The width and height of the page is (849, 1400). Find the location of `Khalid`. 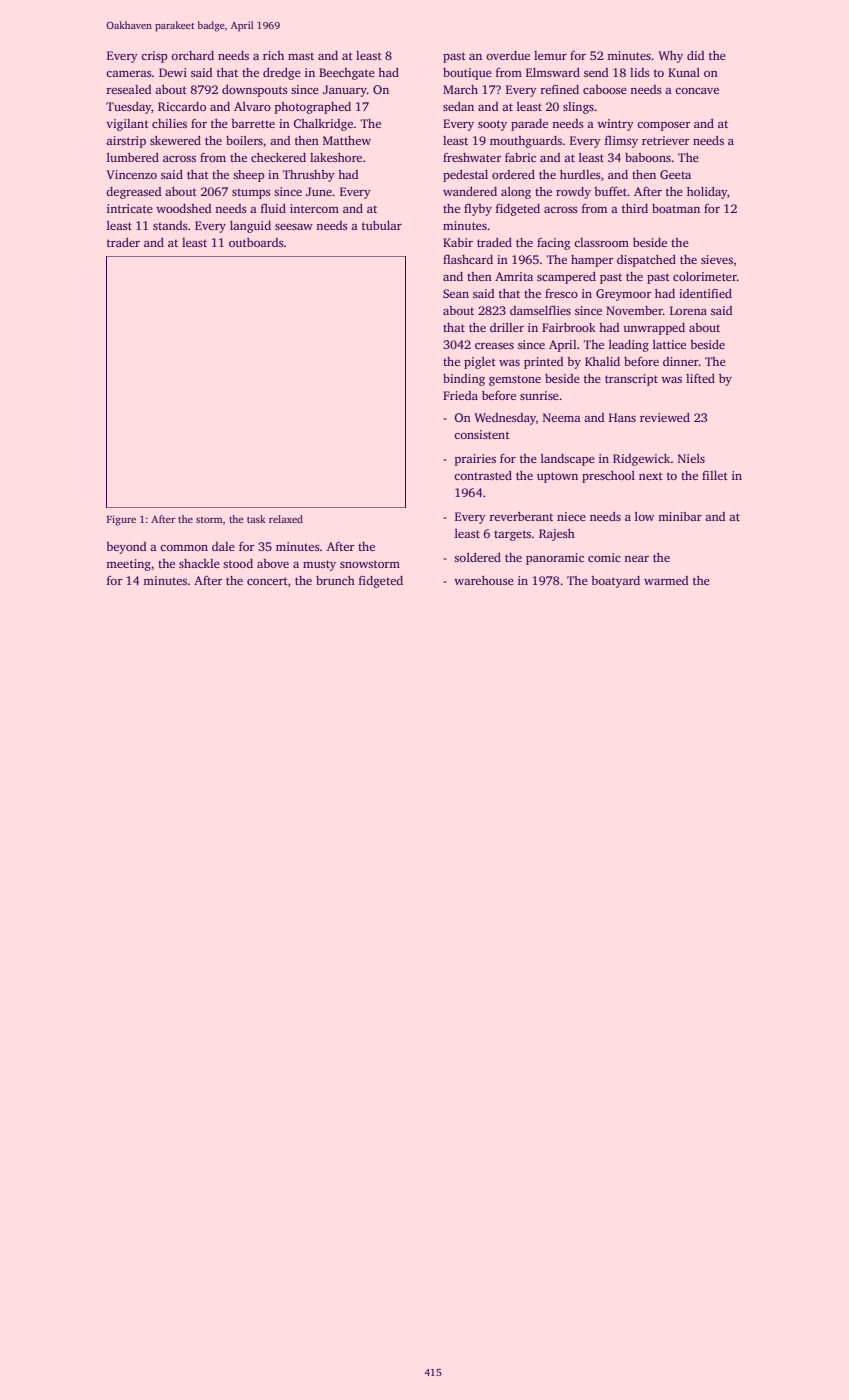

Khalid is located at coordinates (602, 361).
